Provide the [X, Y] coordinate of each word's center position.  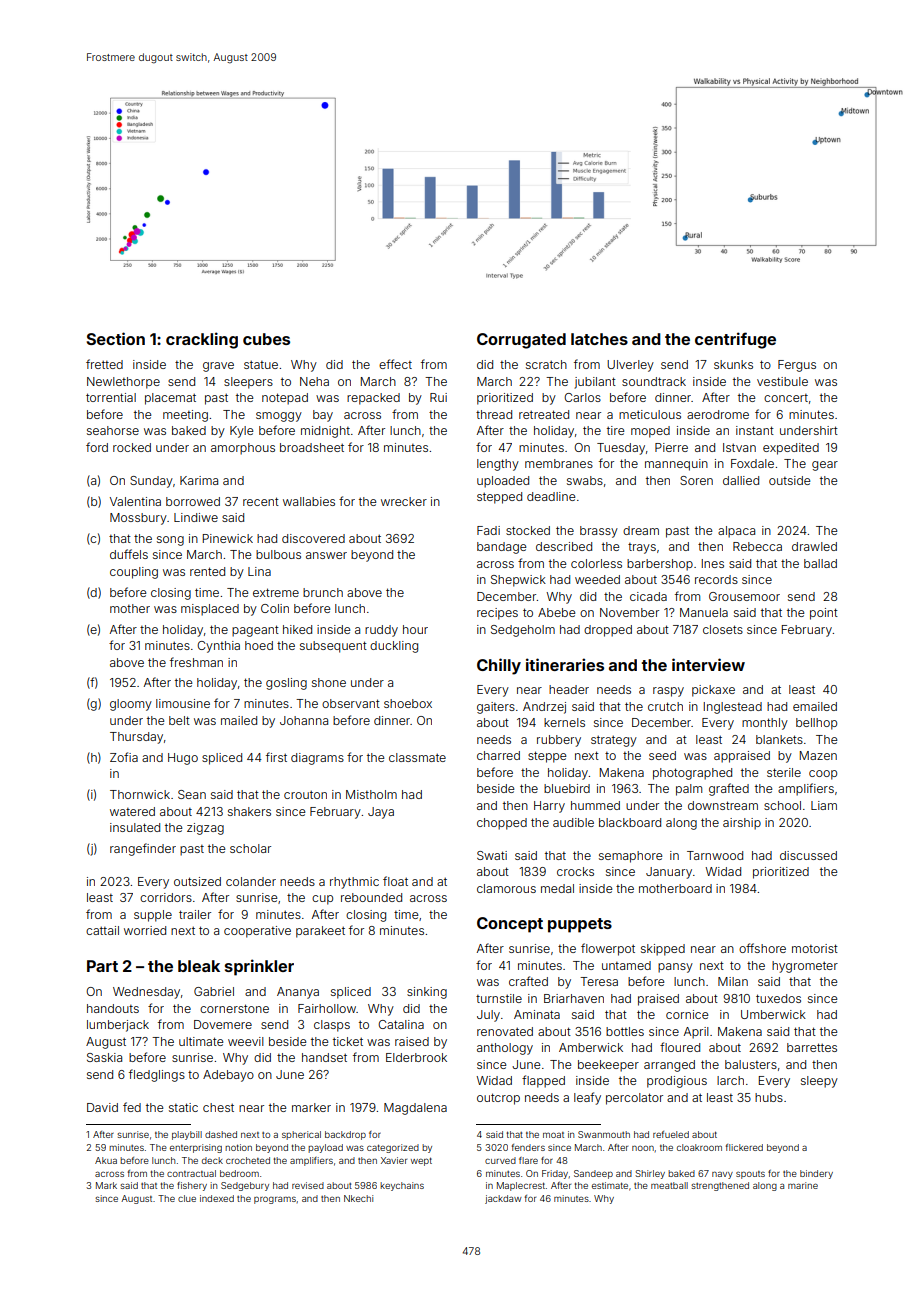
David [102, 1107]
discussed [808, 855]
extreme [276, 592]
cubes [266, 339]
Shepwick [518, 581]
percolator [634, 1099]
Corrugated [521, 341]
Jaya [381, 813]
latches [599, 339]
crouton [305, 794]
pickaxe [713, 691]
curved [500, 1160]
